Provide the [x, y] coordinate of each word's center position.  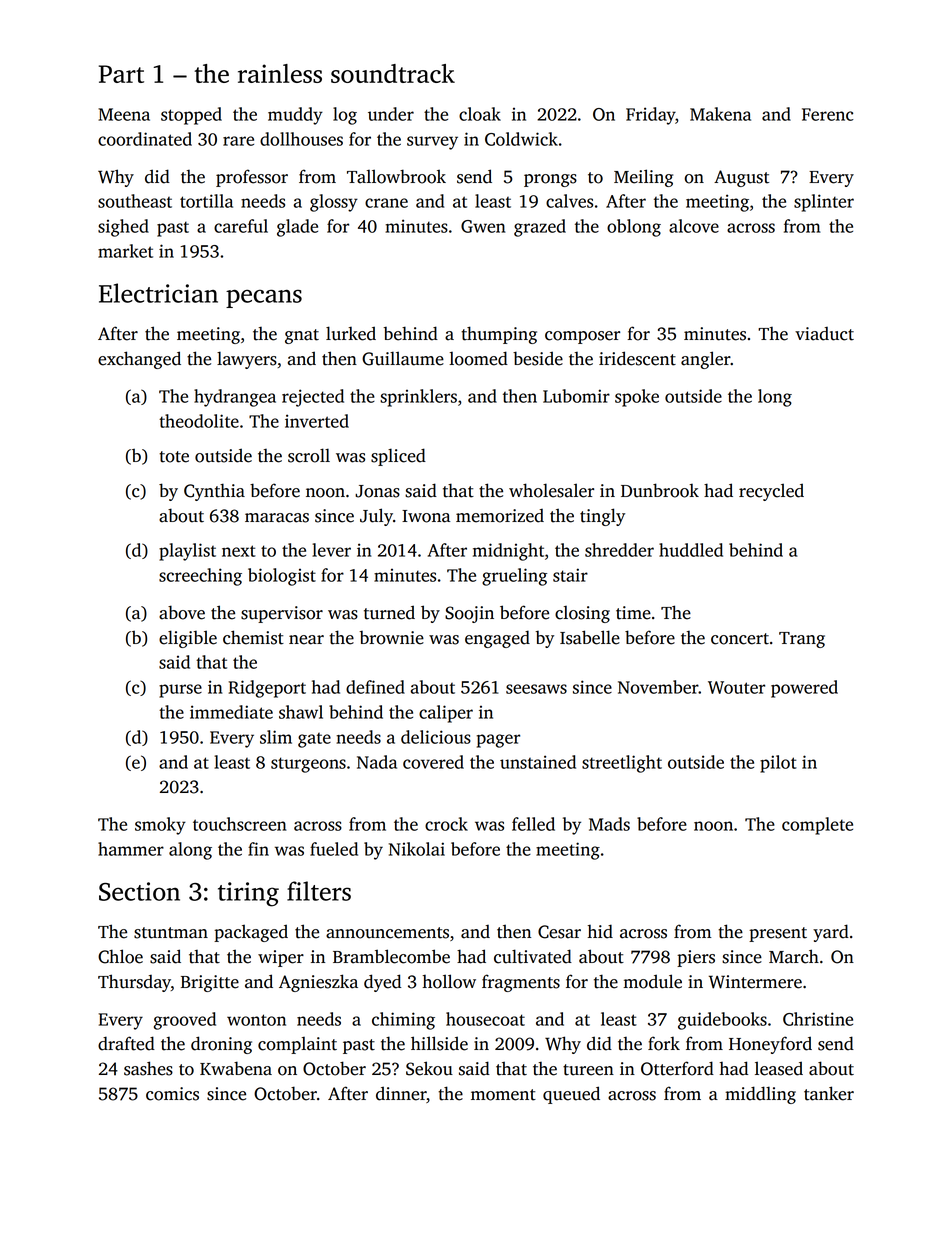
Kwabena [236, 1068]
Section [139, 891]
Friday [650, 116]
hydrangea [235, 398]
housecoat [485, 1019]
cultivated [533, 956]
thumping [499, 335]
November [658, 687]
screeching [200, 577]
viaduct [824, 334]
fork [664, 1043]
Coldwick [521, 139]
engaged [497, 639]
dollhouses [301, 139]
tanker [829, 1093]
